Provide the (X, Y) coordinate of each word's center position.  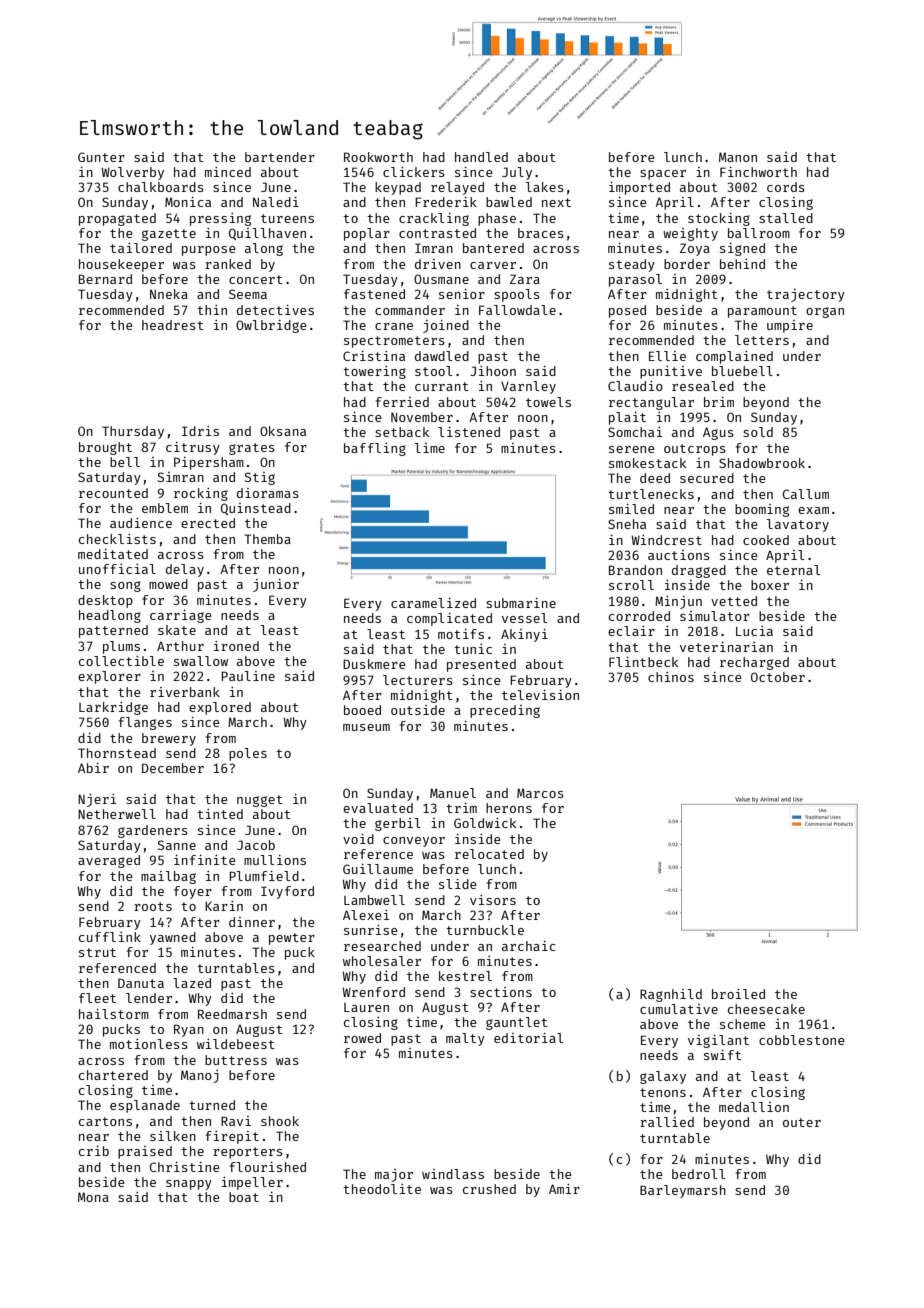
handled (481, 157)
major (394, 1175)
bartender (280, 157)
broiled (738, 994)
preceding (505, 711)
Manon (738, 157)
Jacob (256, 845)
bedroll (698, 1174)
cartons (105, 1121)
